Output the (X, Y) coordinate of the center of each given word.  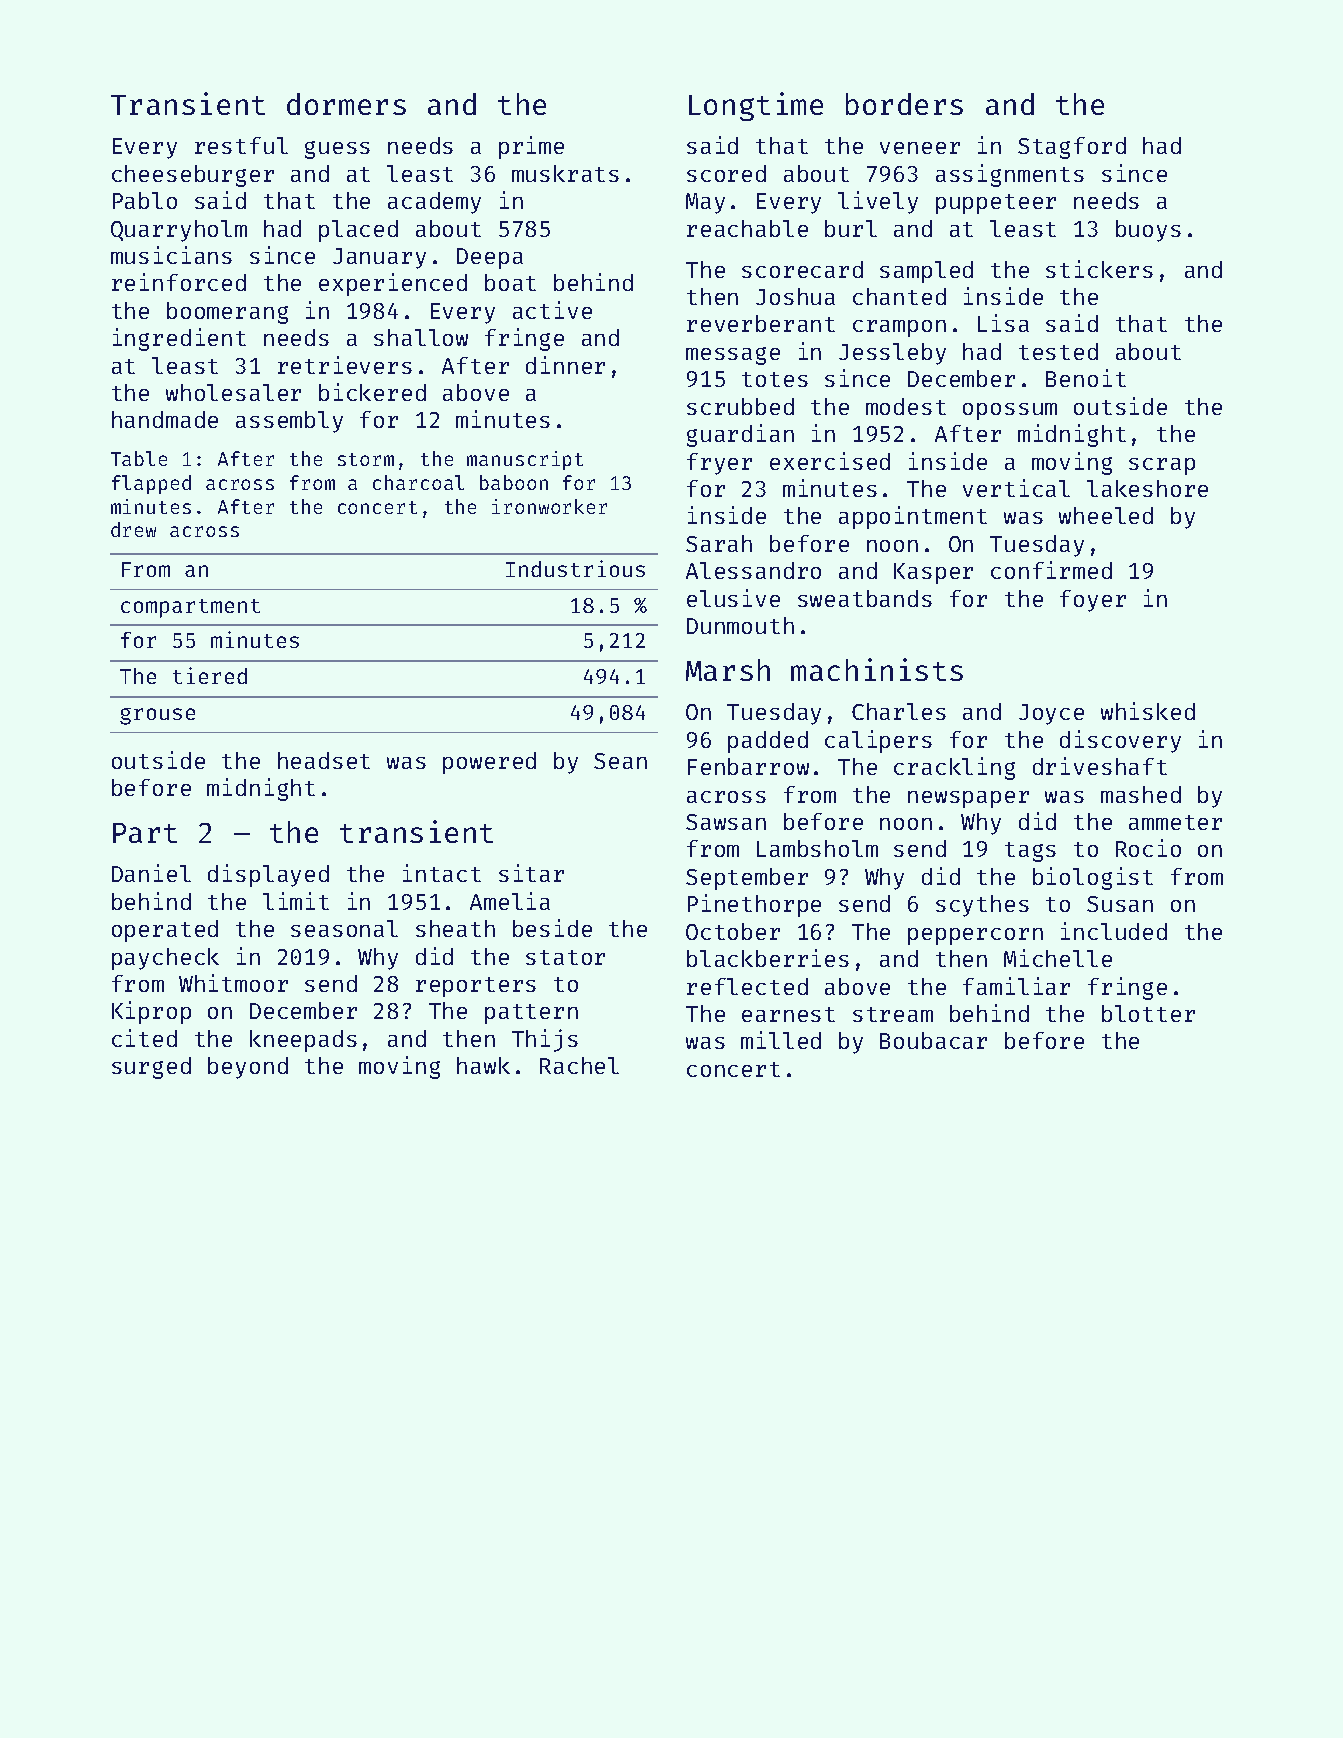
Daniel (151, 873)
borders (904, 104)
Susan (1120, 904)
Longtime (756, 106)
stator (565, 957)
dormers (346, 104)
